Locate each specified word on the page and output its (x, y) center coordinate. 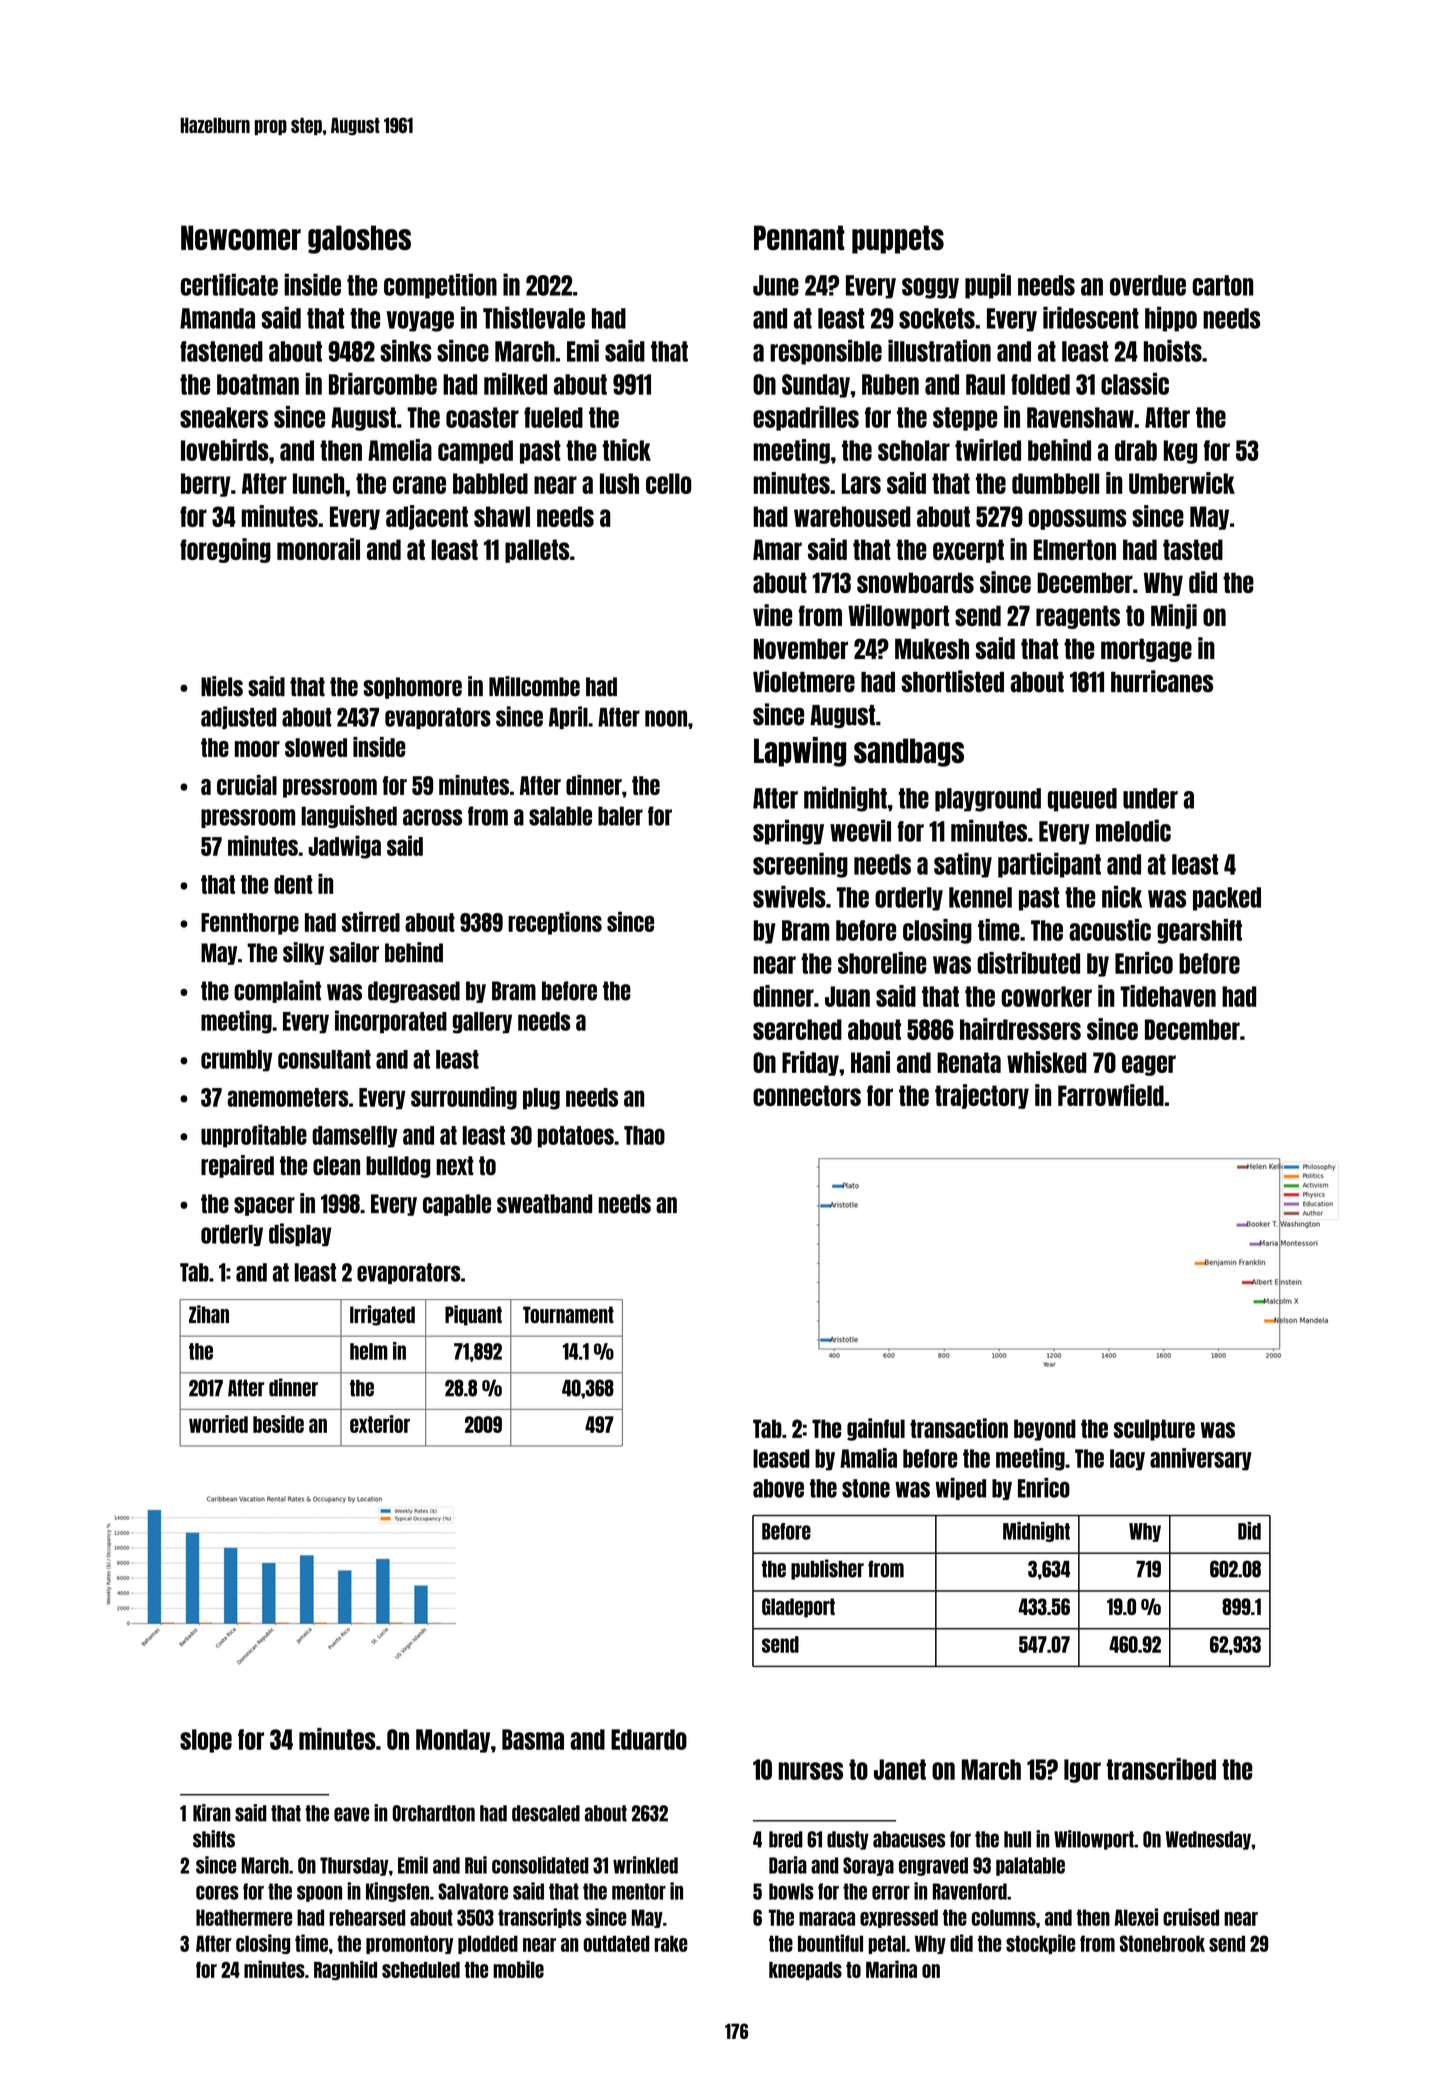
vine (772, 615)
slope (206, 1741)
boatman (258, 384)
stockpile (1040, 1944)
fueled (553, 417)
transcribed (1161, 1769)
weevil (860, 830)
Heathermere (244, 1917)
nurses (810, 1771)
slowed (316, 747)
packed (1227, 899)
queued (1082, 800)
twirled (988, 450)
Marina (891, 1969)
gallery (482, 1023)
